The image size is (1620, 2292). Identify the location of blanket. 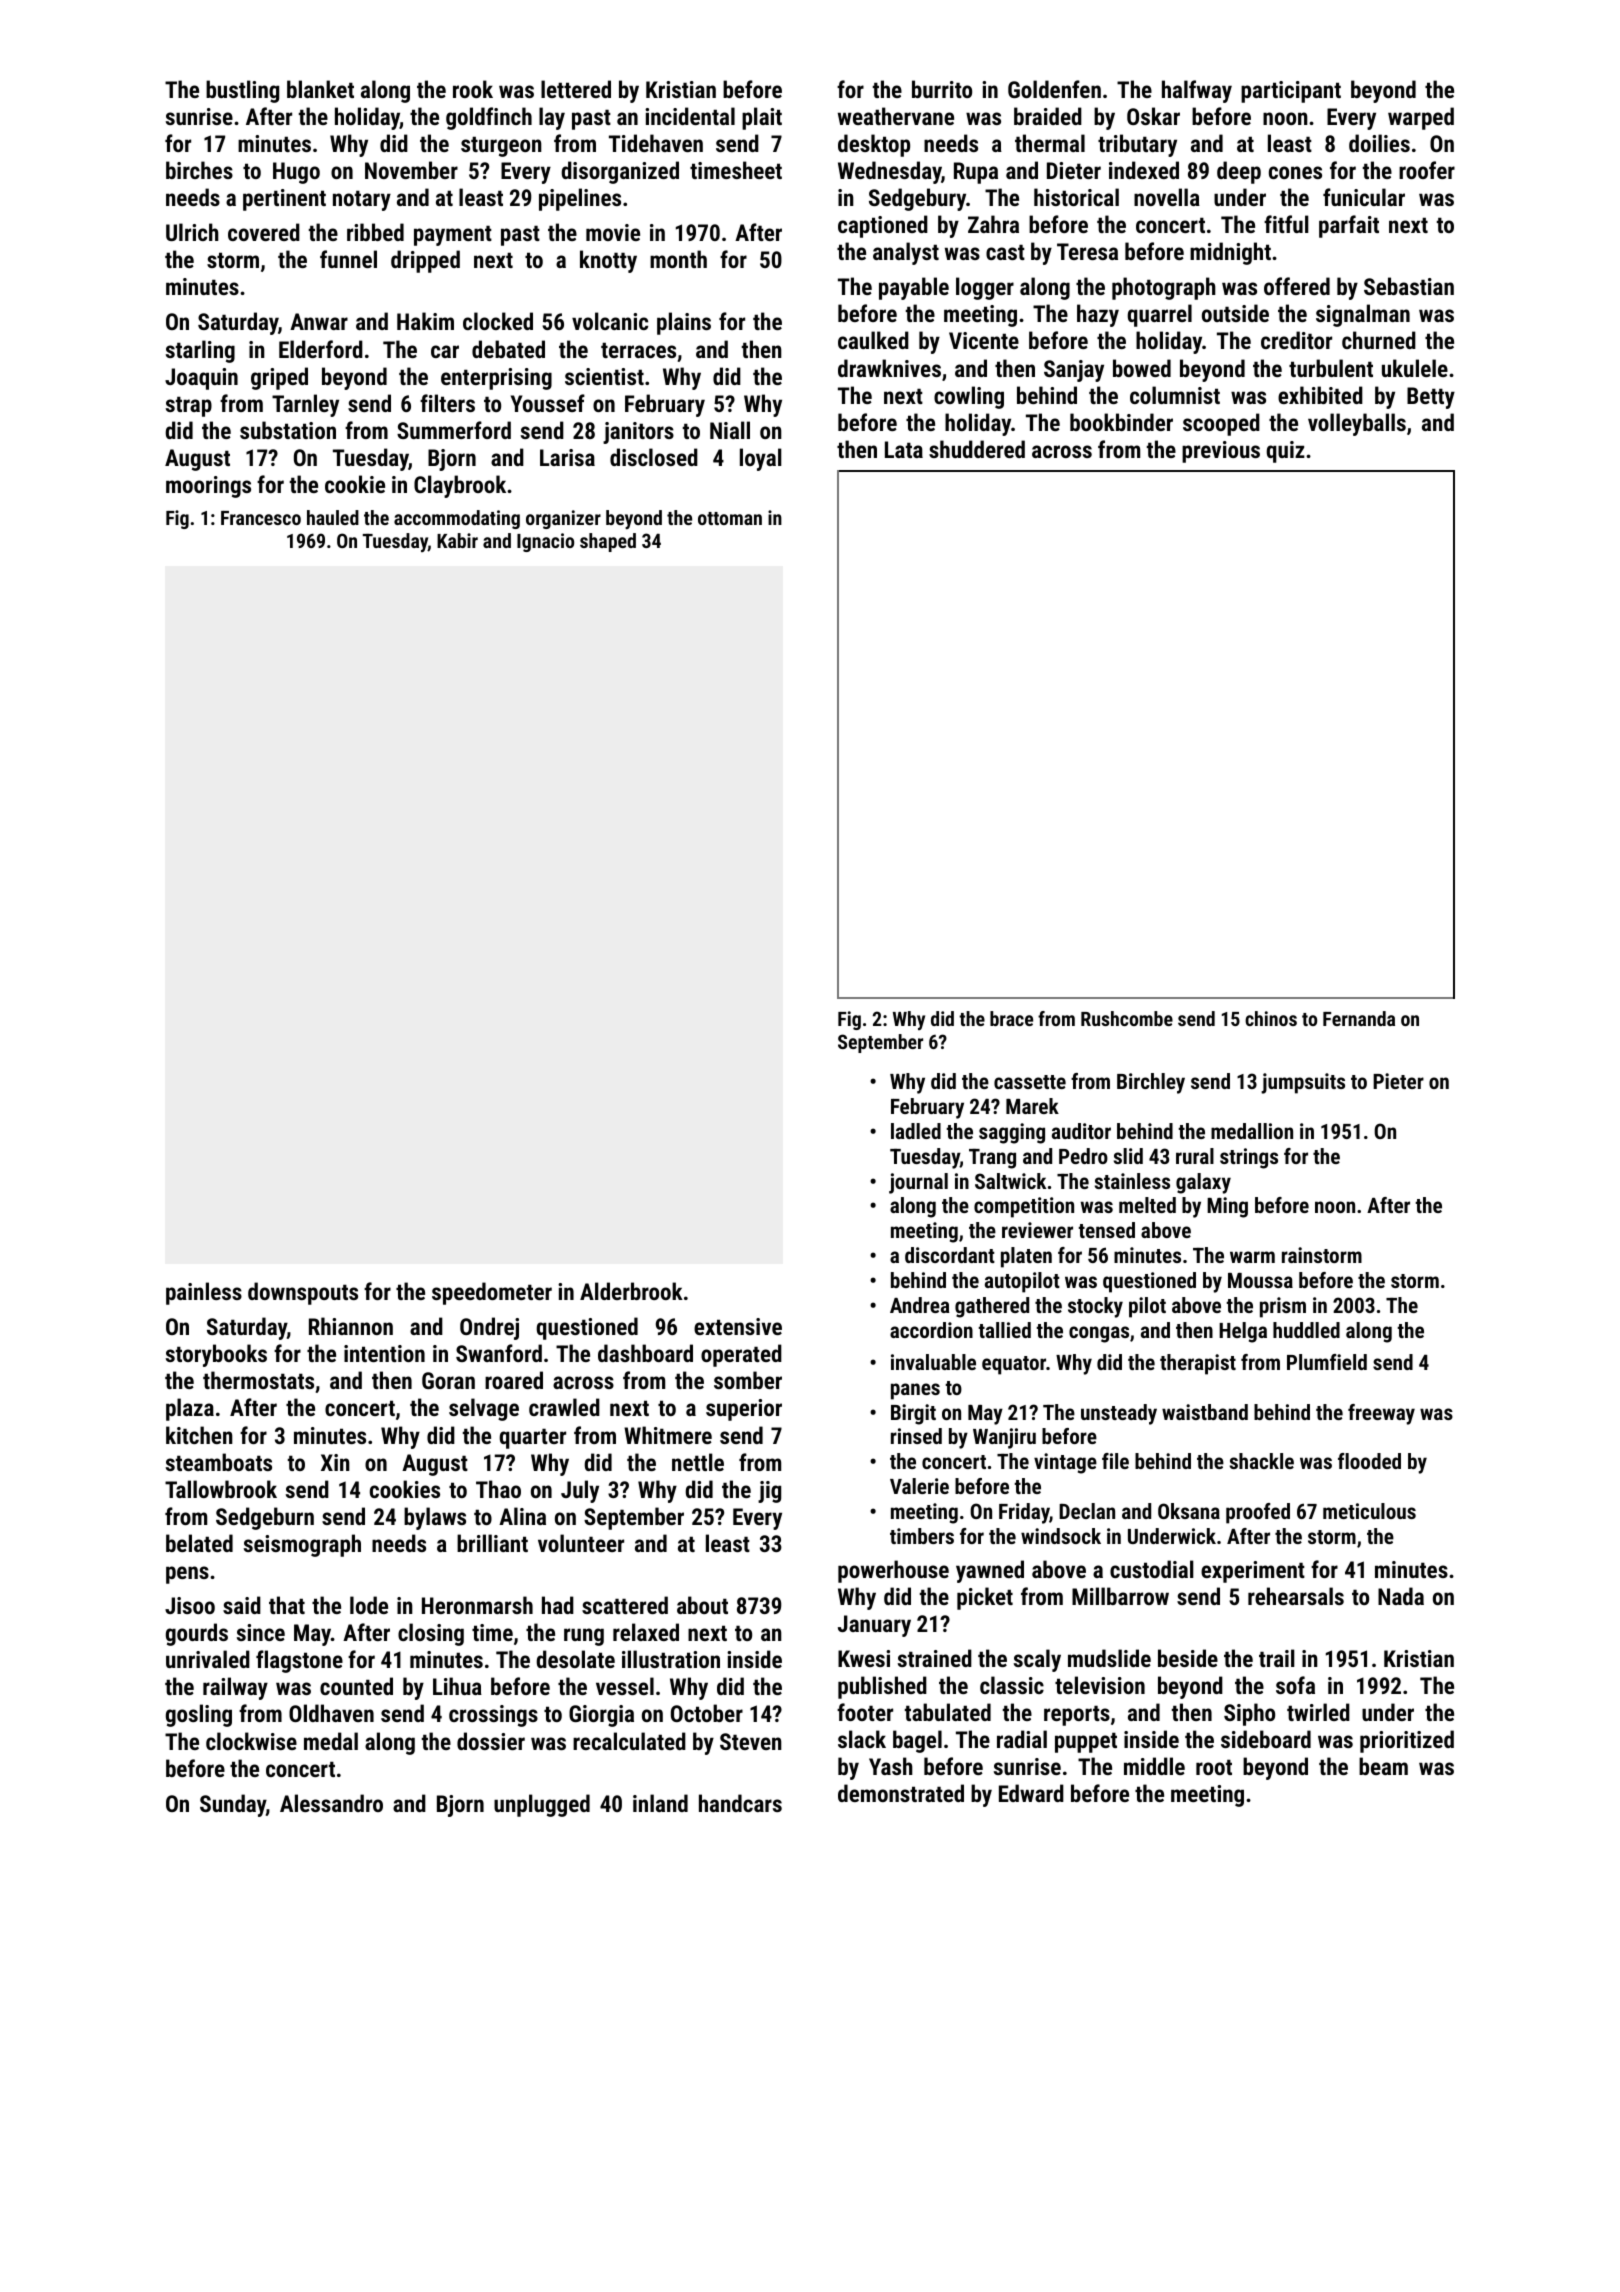
(320, 89).
